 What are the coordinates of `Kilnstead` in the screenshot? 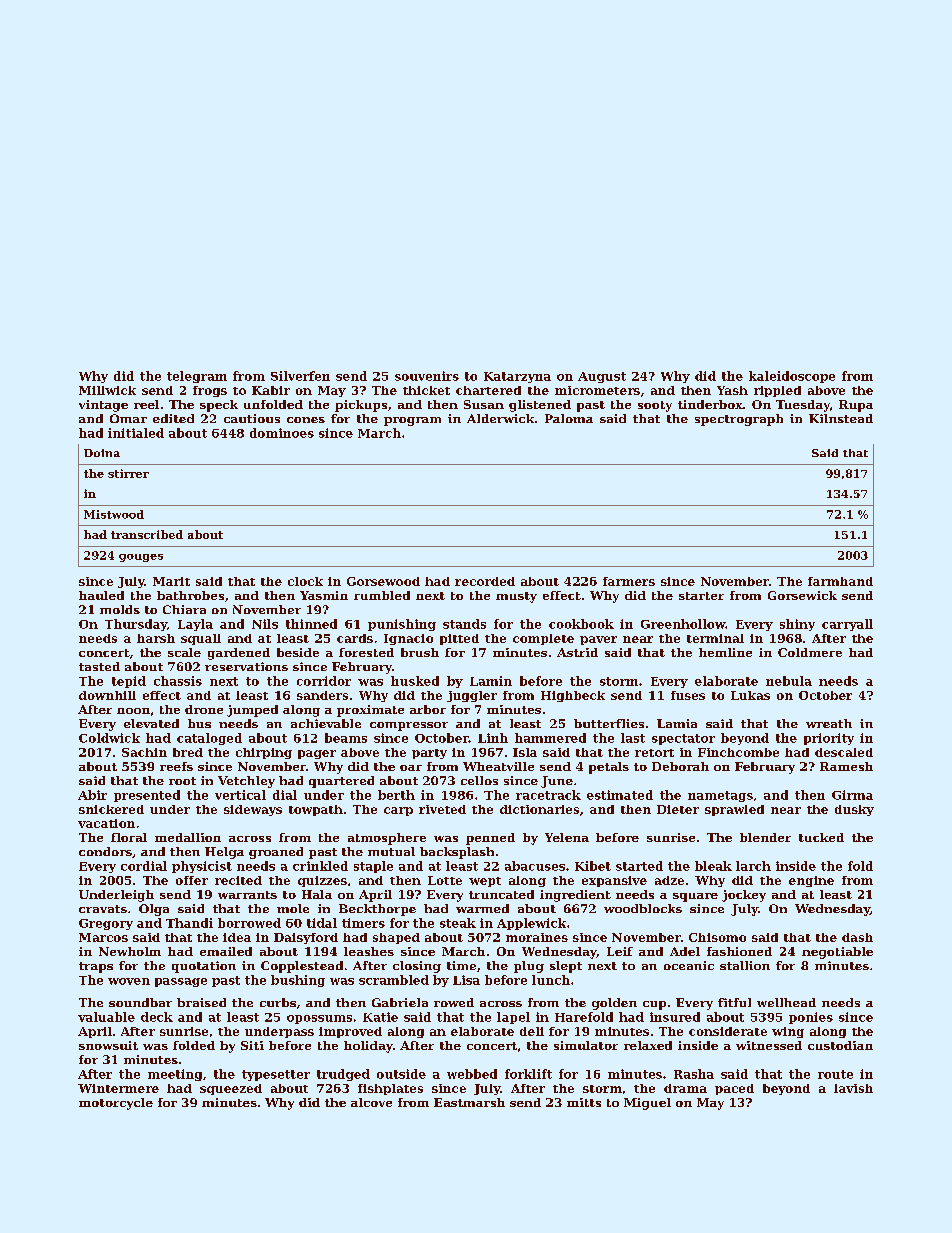 It's located at (841, 418).
